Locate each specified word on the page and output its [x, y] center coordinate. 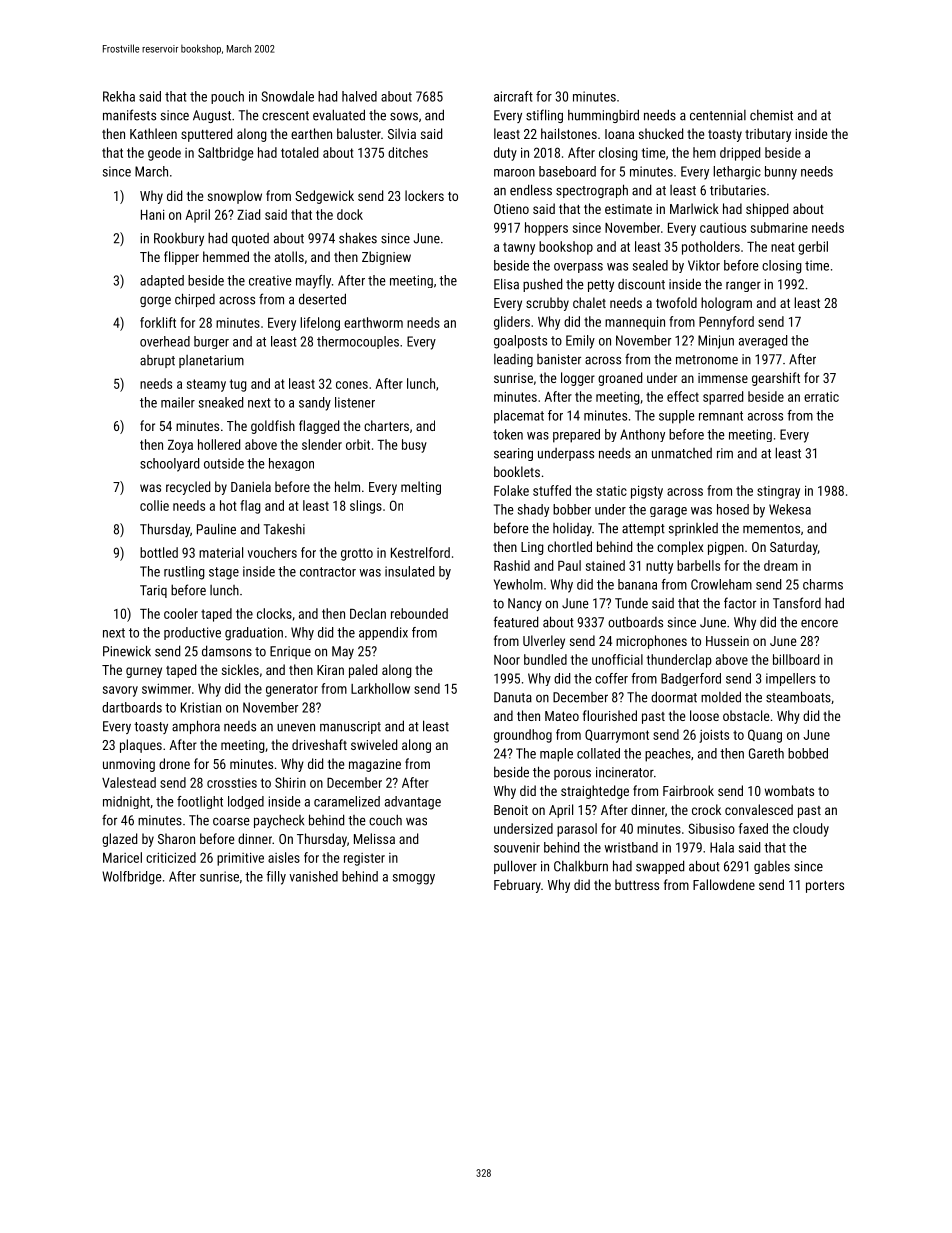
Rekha [119, 96]
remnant [721, 416]
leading [513, 360]
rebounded [419, 613]
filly [276, 878]
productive [192, 633]
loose [704, 715]
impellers [791, 679]
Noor [507, 660]
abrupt [157, 361]
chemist [771, 115]
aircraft [513, 96]
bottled [159, 552]
